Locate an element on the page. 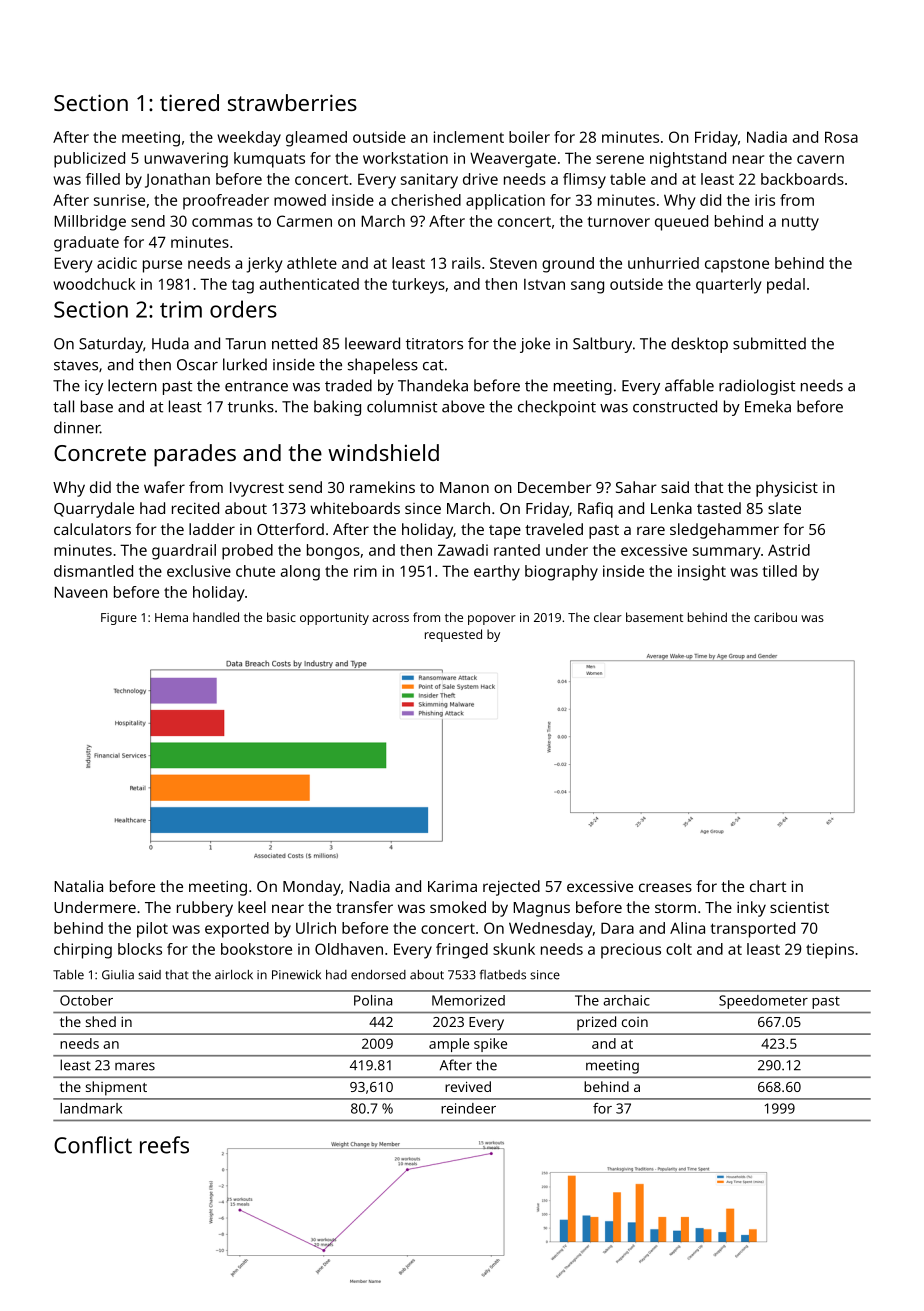 Image resolution: width=924 pixels, height=1311 pixels. pedal is located at coordinates (786, 286).
